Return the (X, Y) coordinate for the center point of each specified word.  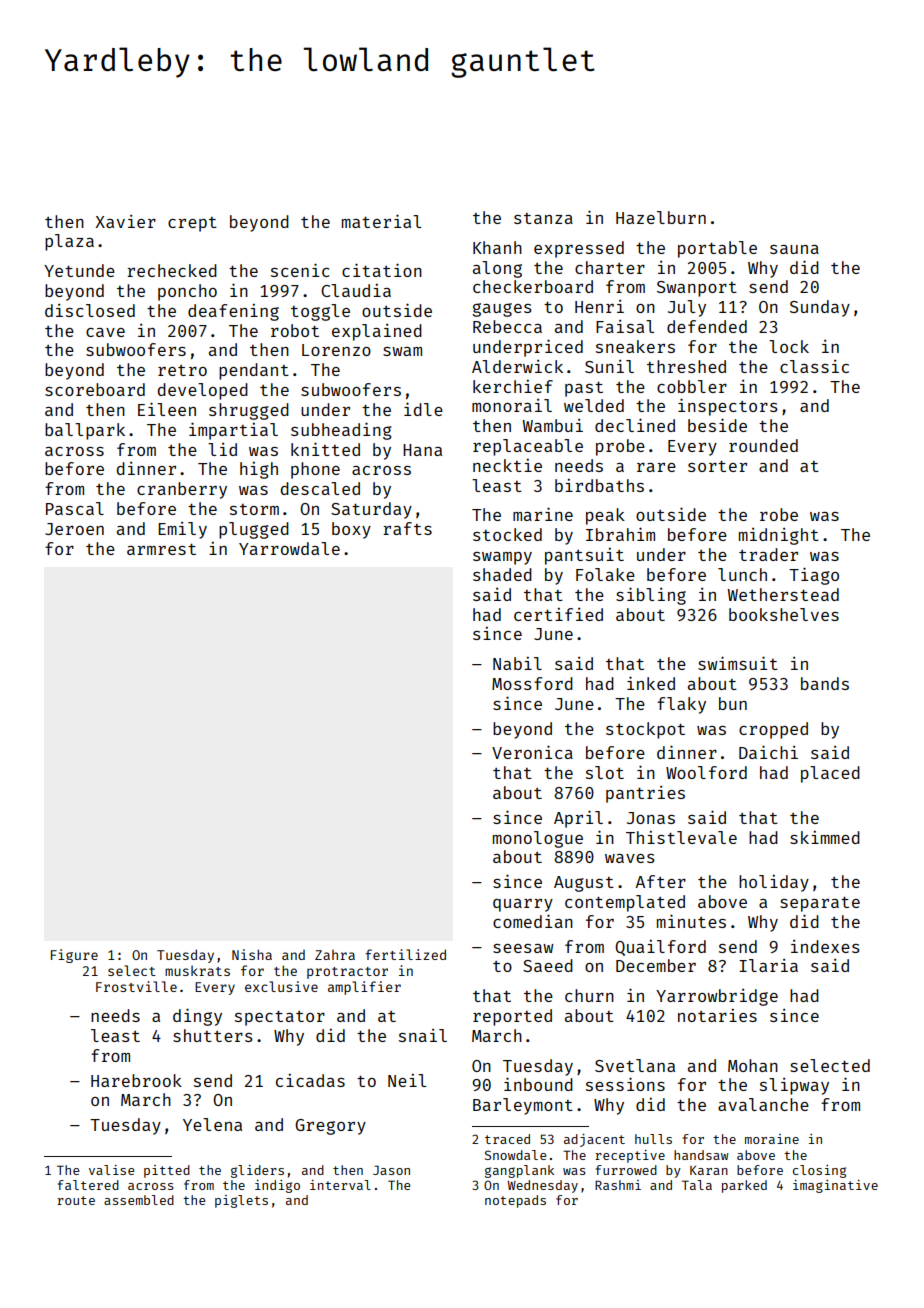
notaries (717, 1015)
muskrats (197, 970)
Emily (182, 530)
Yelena (212, 1124)
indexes (825, 946)
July (687, 308)
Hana (422, 450)
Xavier (125, 221)
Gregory (330, 1127)
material (381, 221)
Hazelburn (661, 217)
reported (512, 1017)
